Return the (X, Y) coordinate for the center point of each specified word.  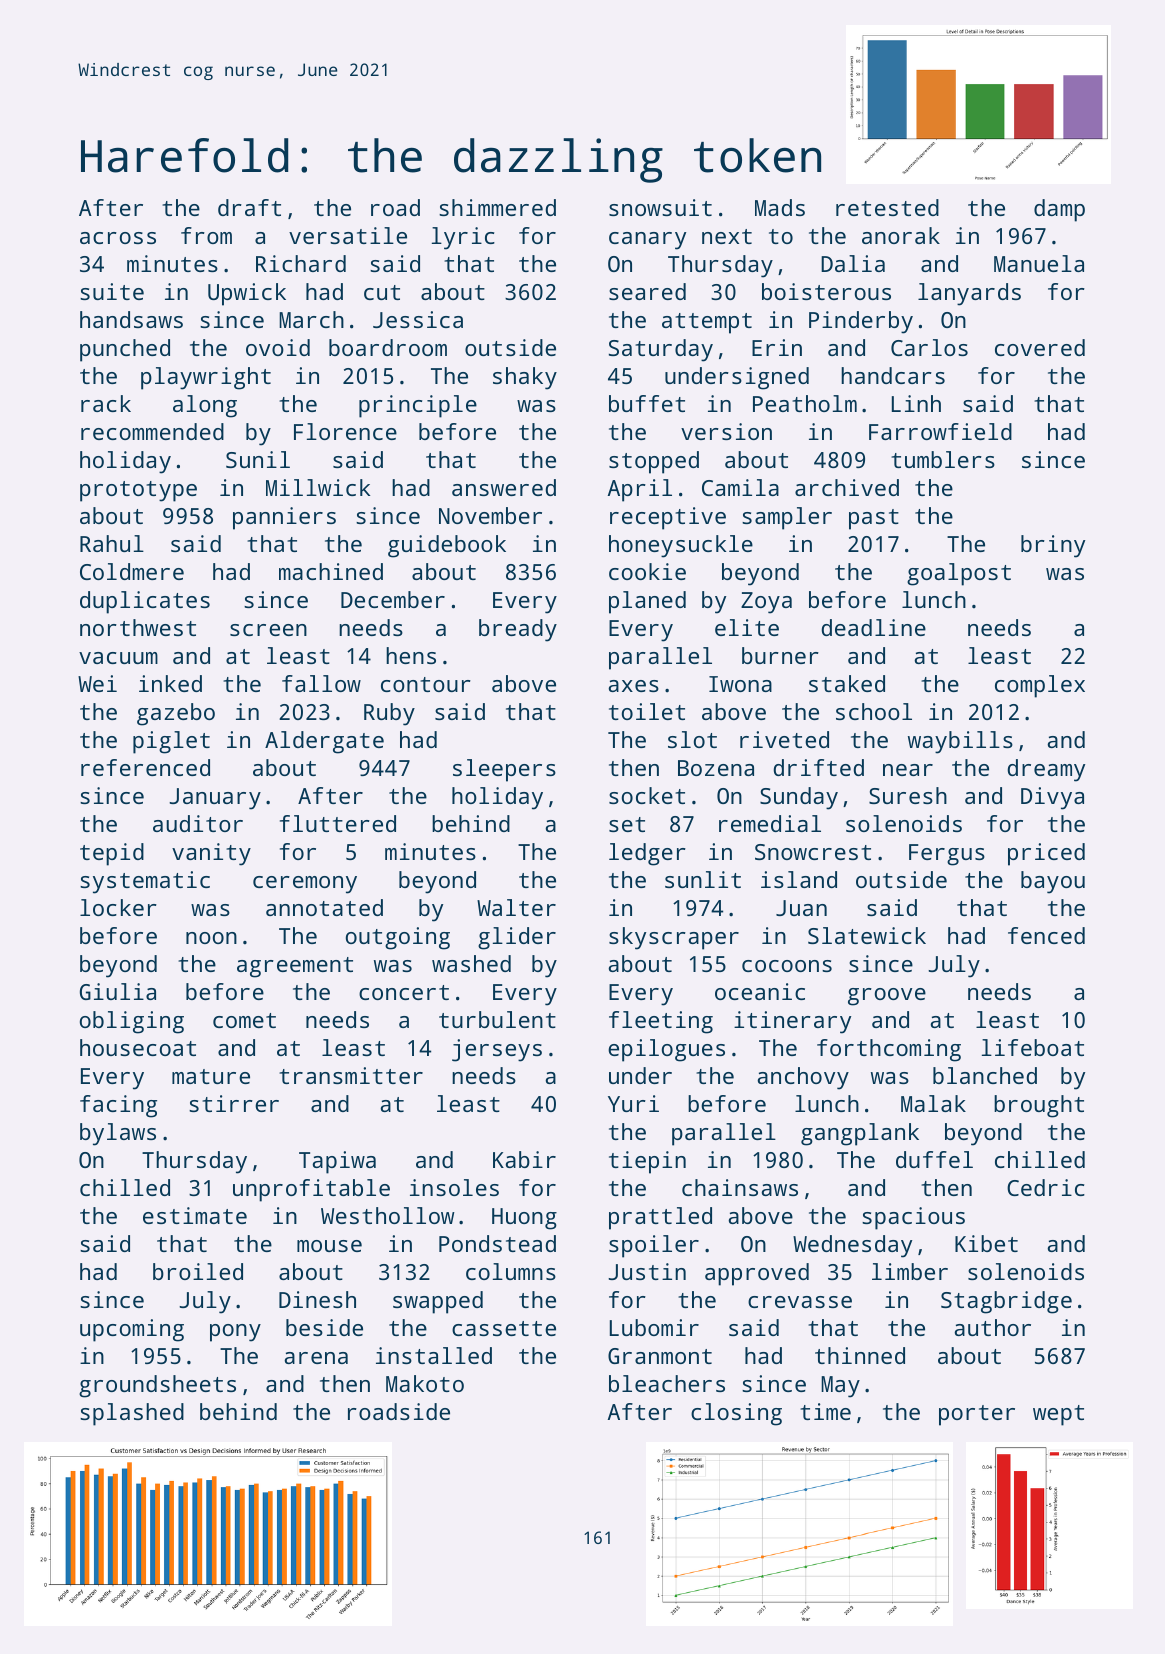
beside (324, 1327)
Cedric (1046, 1187)
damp (1059, 210)
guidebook (447, 546)
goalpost (959, 574)
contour (426, 684)
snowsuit (660, 207)
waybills (960, 742)
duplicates (145, 602)
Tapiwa (337, 1162)
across (118, 238)
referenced (145, 767)
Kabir (524, 1159)
